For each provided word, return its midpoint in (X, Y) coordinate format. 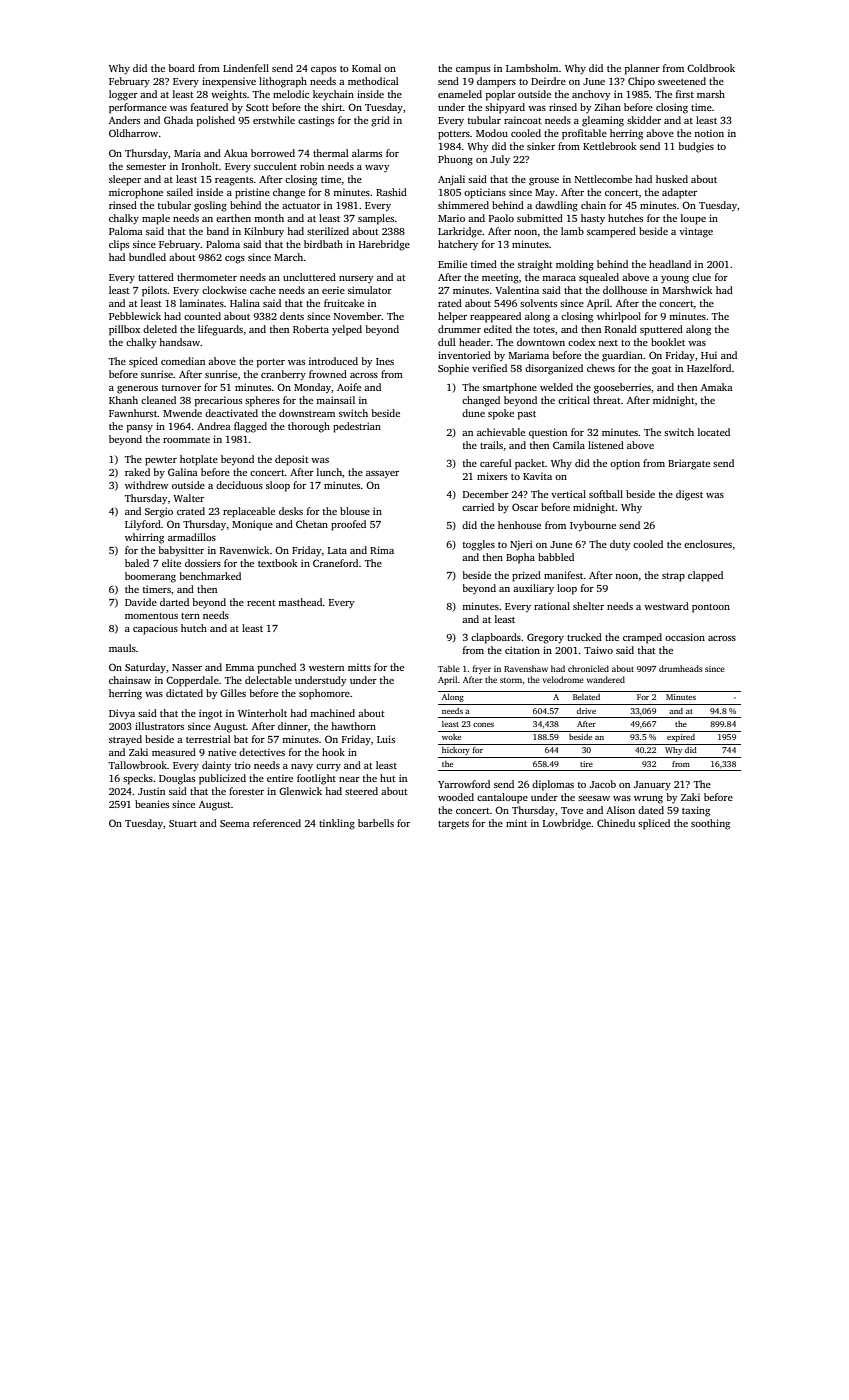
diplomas (553, 785)
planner (642, 69)
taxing (696, 811)
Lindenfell (246, 68)
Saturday (145, 668)
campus (473, 71)
